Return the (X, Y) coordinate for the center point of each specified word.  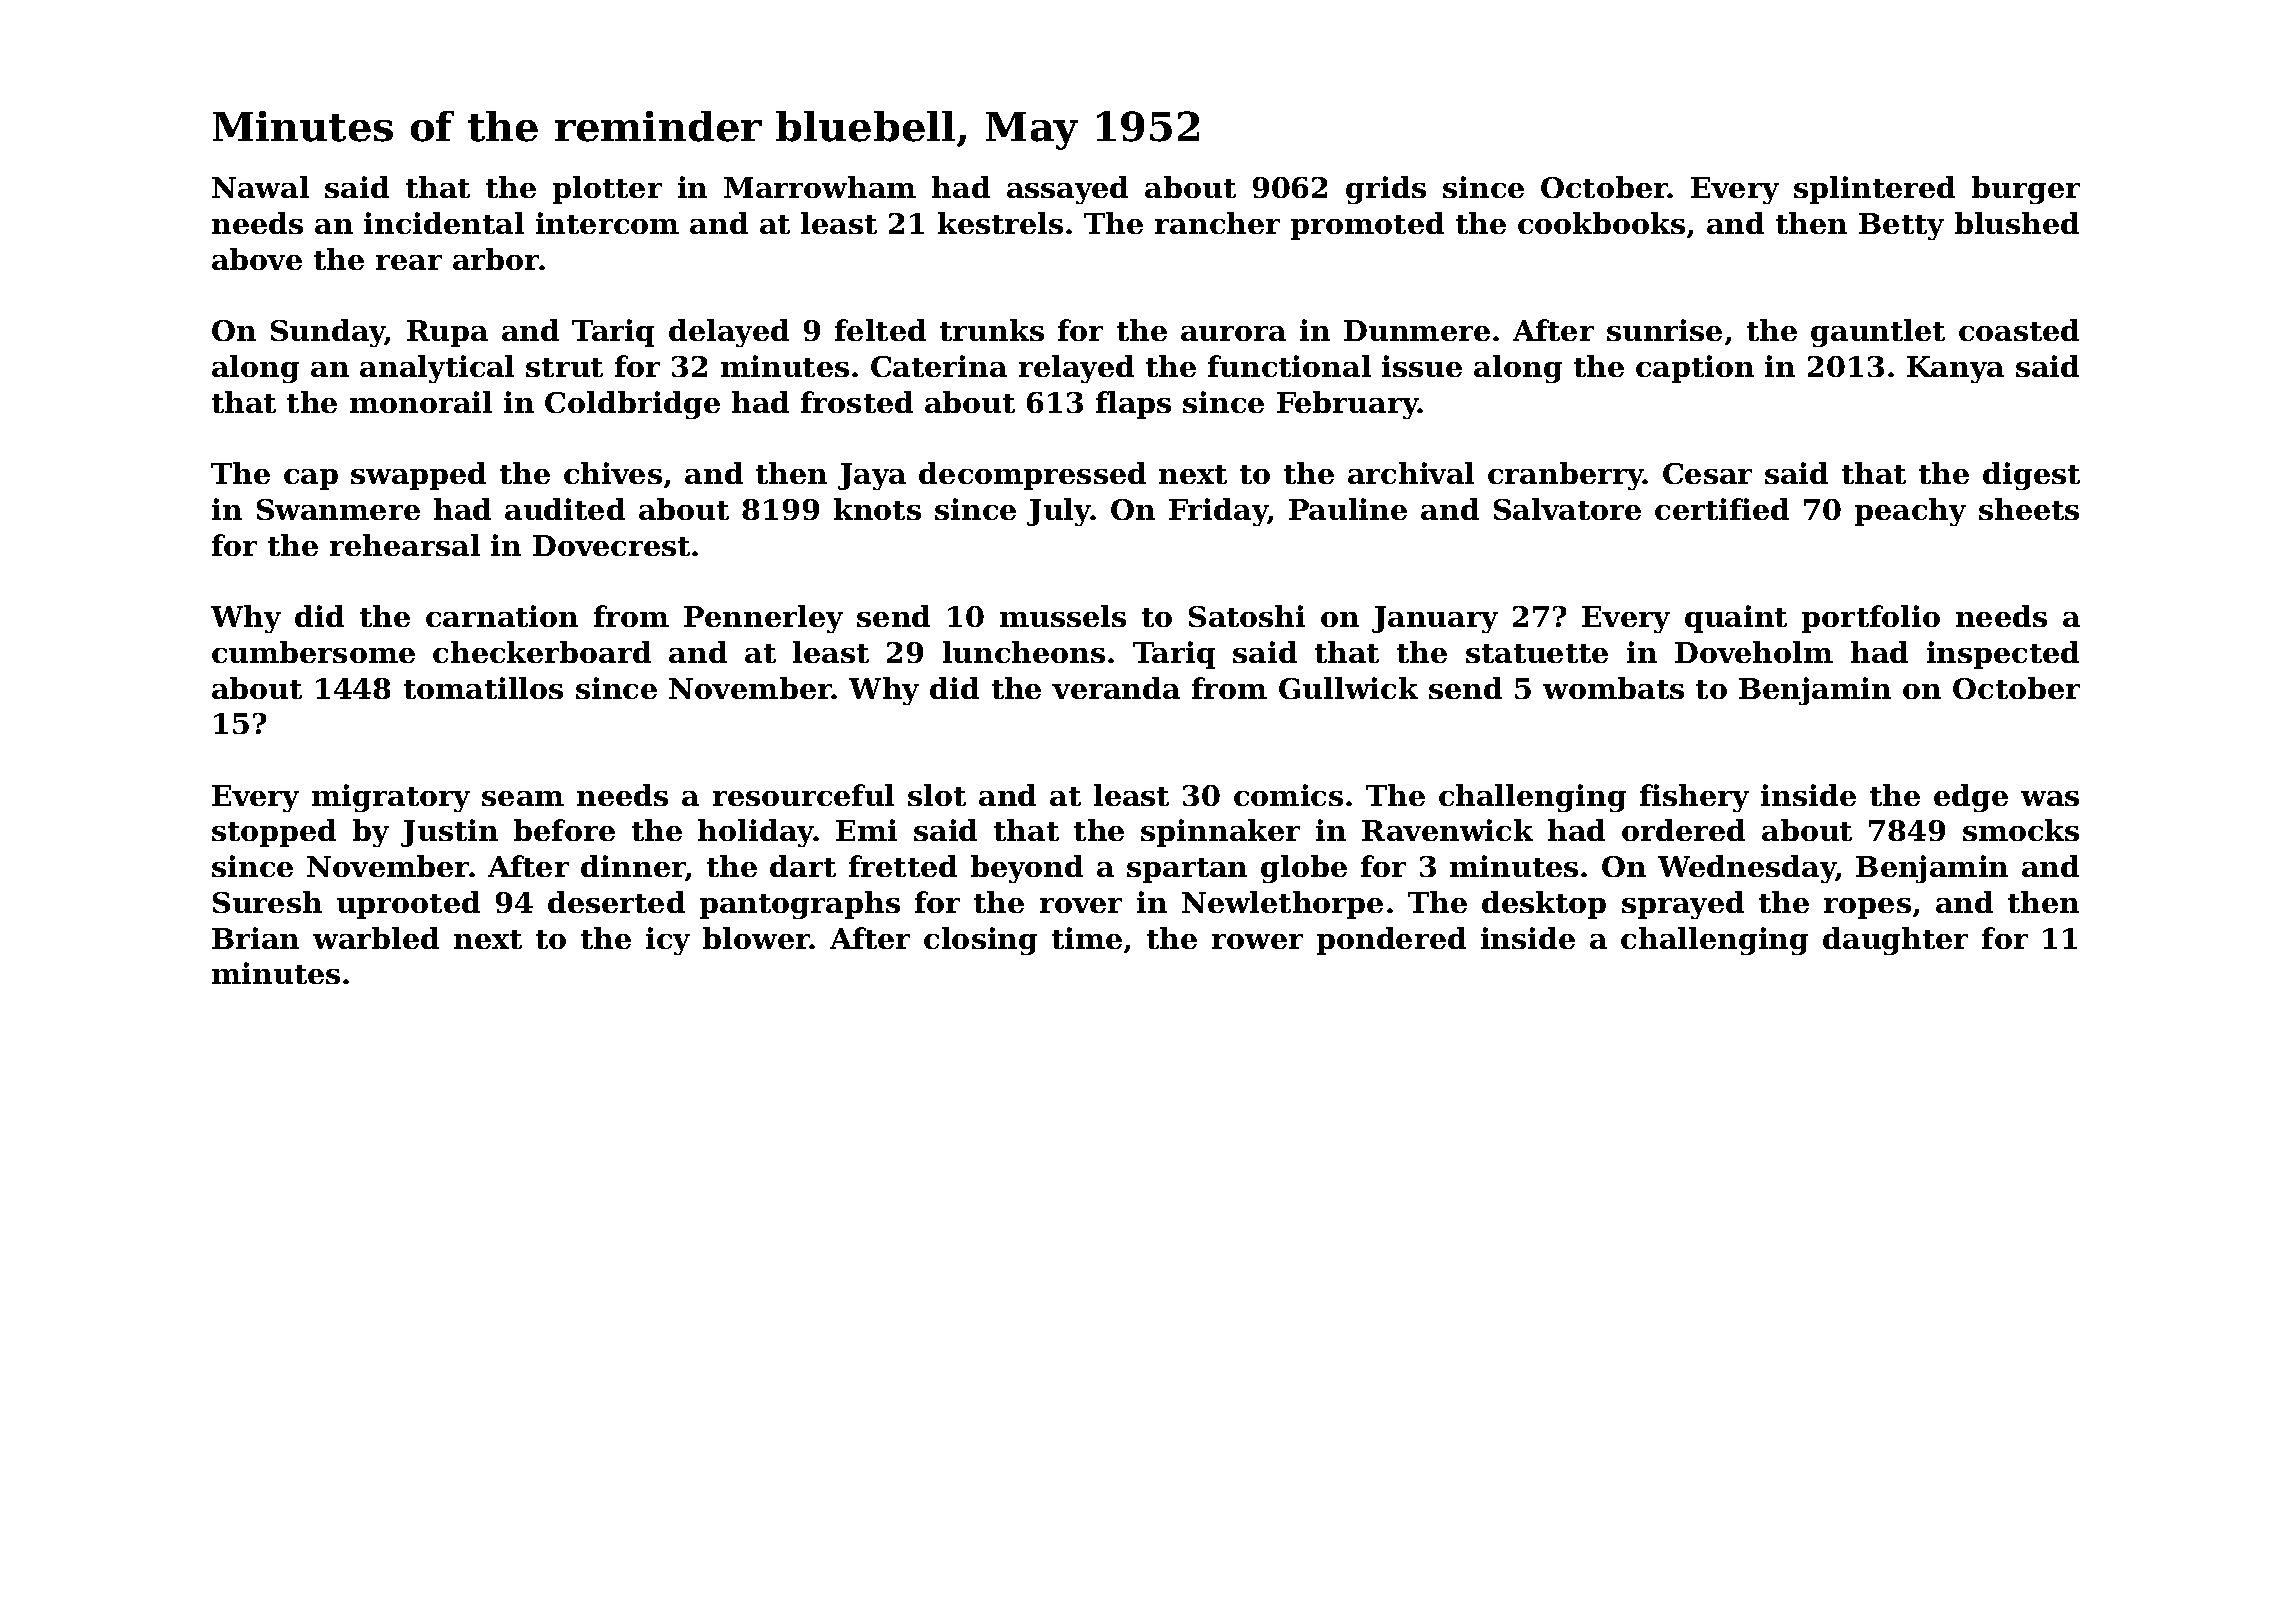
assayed (1067, 190)
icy (668, 941)
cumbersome (313, 652)
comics (1288, 795)
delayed (729, 333)
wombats (1613, 688)
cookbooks (1601, 223)
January (1435, 619)
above (257, 259)
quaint (1736, 619)
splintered (1874, 190)
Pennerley (763, 619)
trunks (992, 330)
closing (980, 941)
